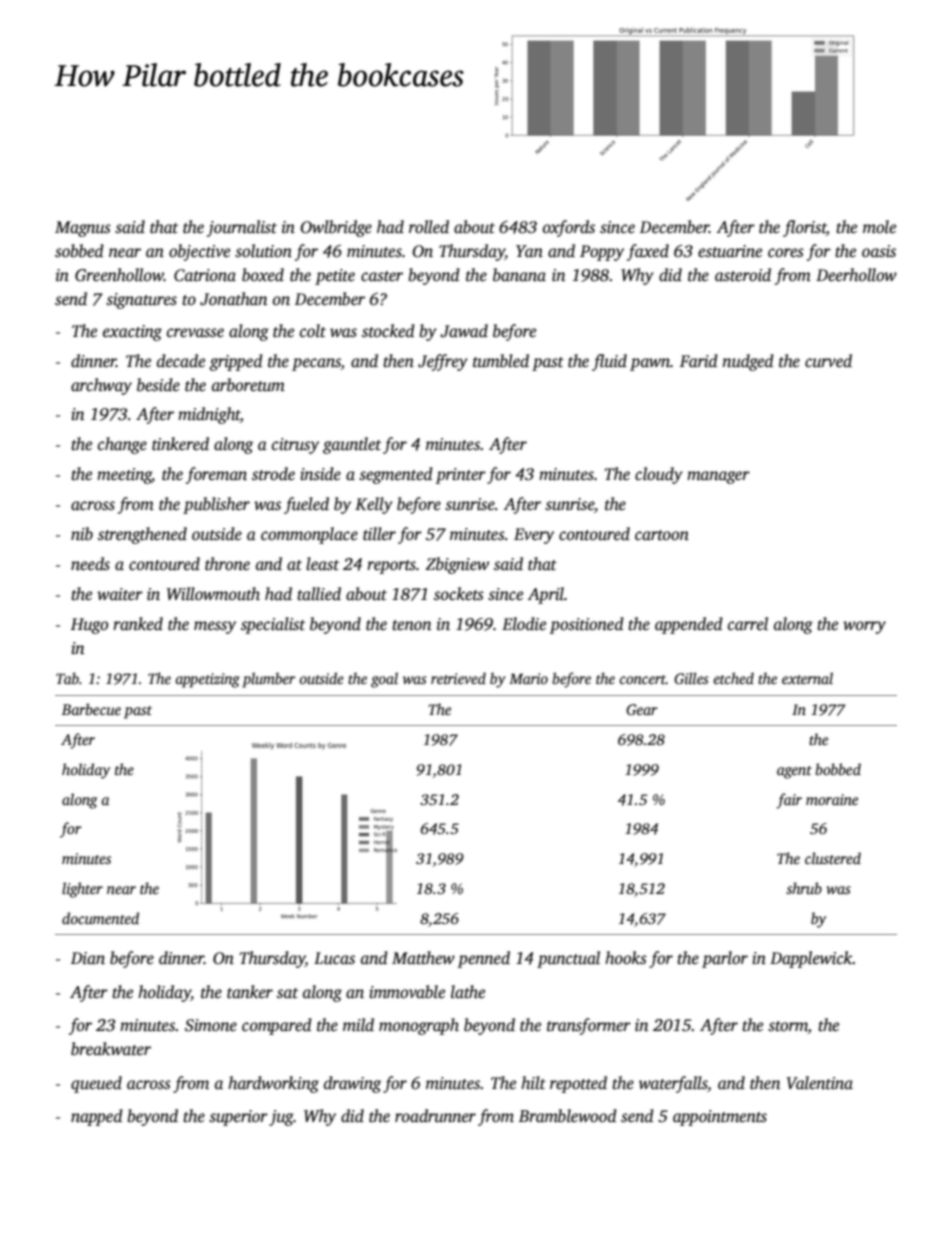 The image size is (952, 1233). What do you see at coordinates (124, 476) in the screenshot?
I see `meeting` at bounding box center [124, 476].
